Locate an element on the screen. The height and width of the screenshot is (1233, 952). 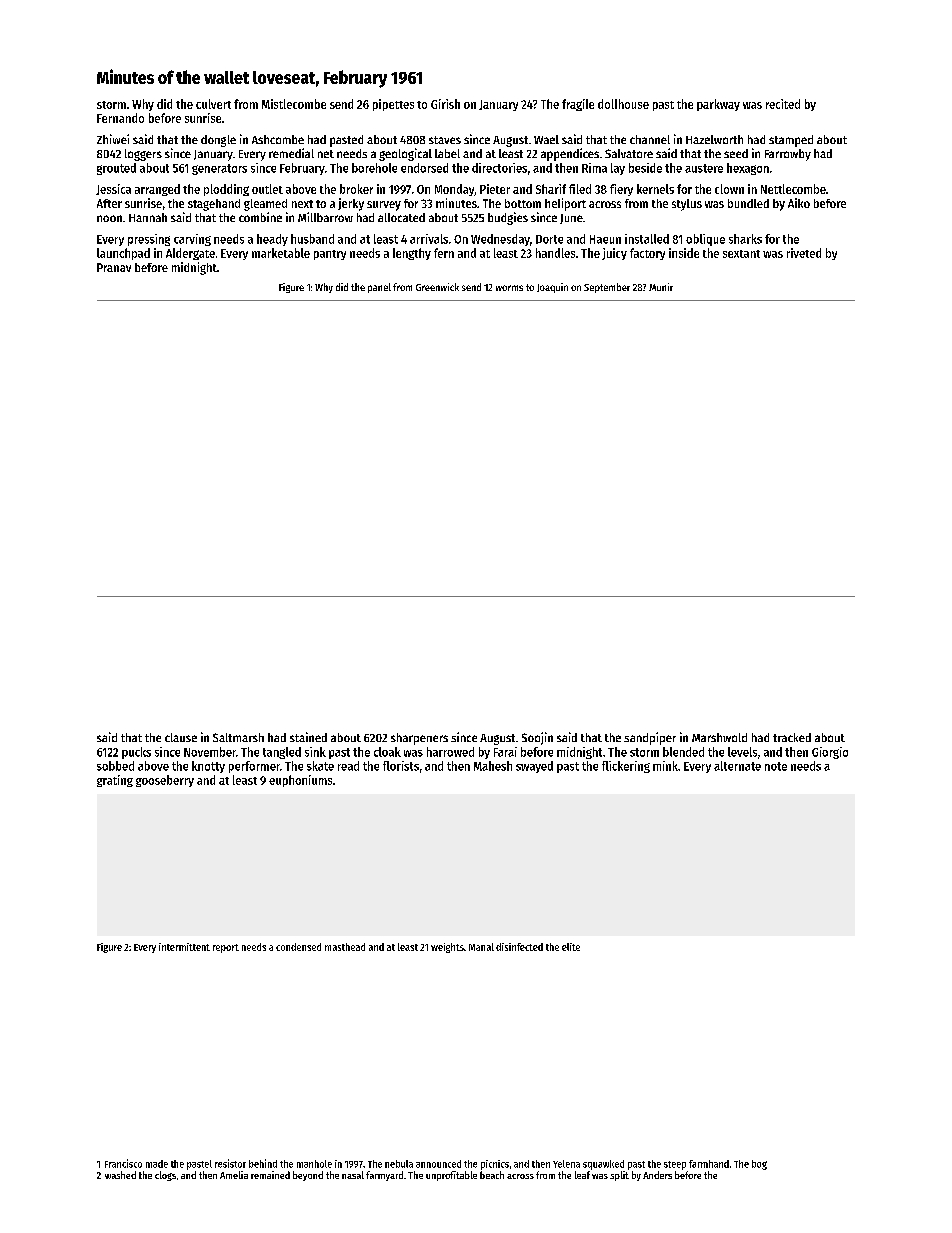
Soojin is located at coordinates (537, 738).
